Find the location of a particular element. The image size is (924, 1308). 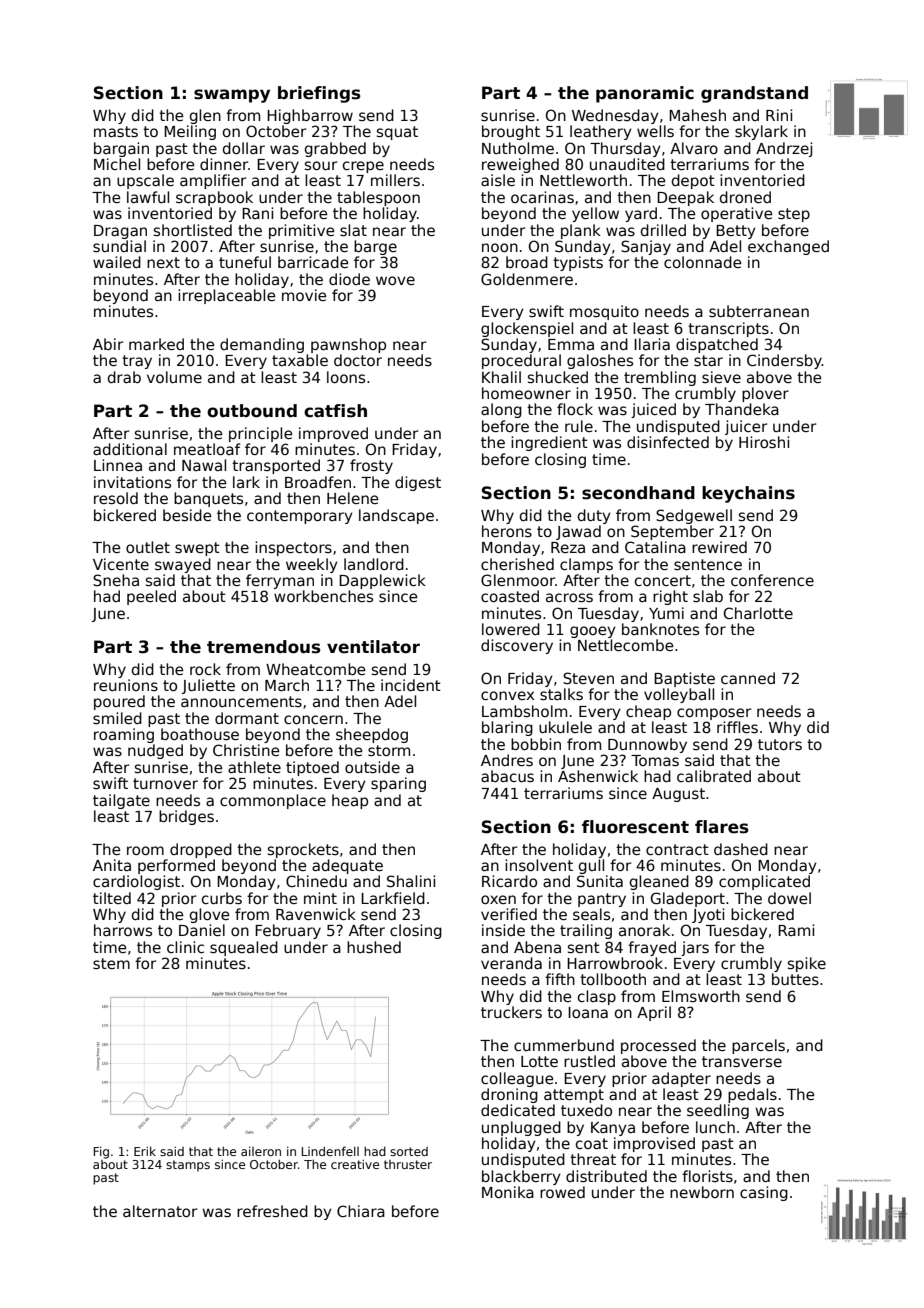

Erik is located at coordinates (145, 1151).
